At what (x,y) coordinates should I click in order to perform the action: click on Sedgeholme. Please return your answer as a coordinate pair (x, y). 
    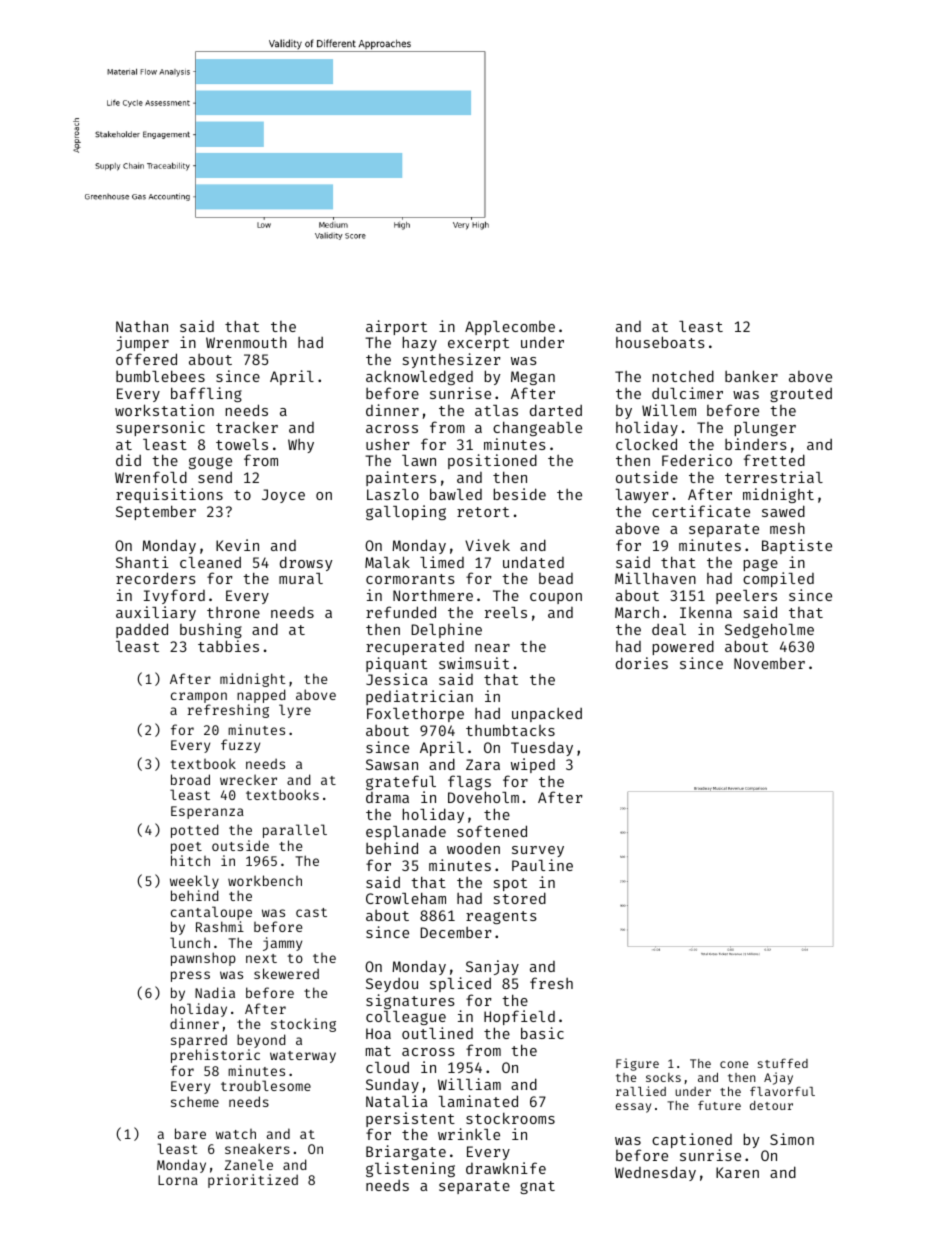
    Looking at the image, I should click on (769, 631).
